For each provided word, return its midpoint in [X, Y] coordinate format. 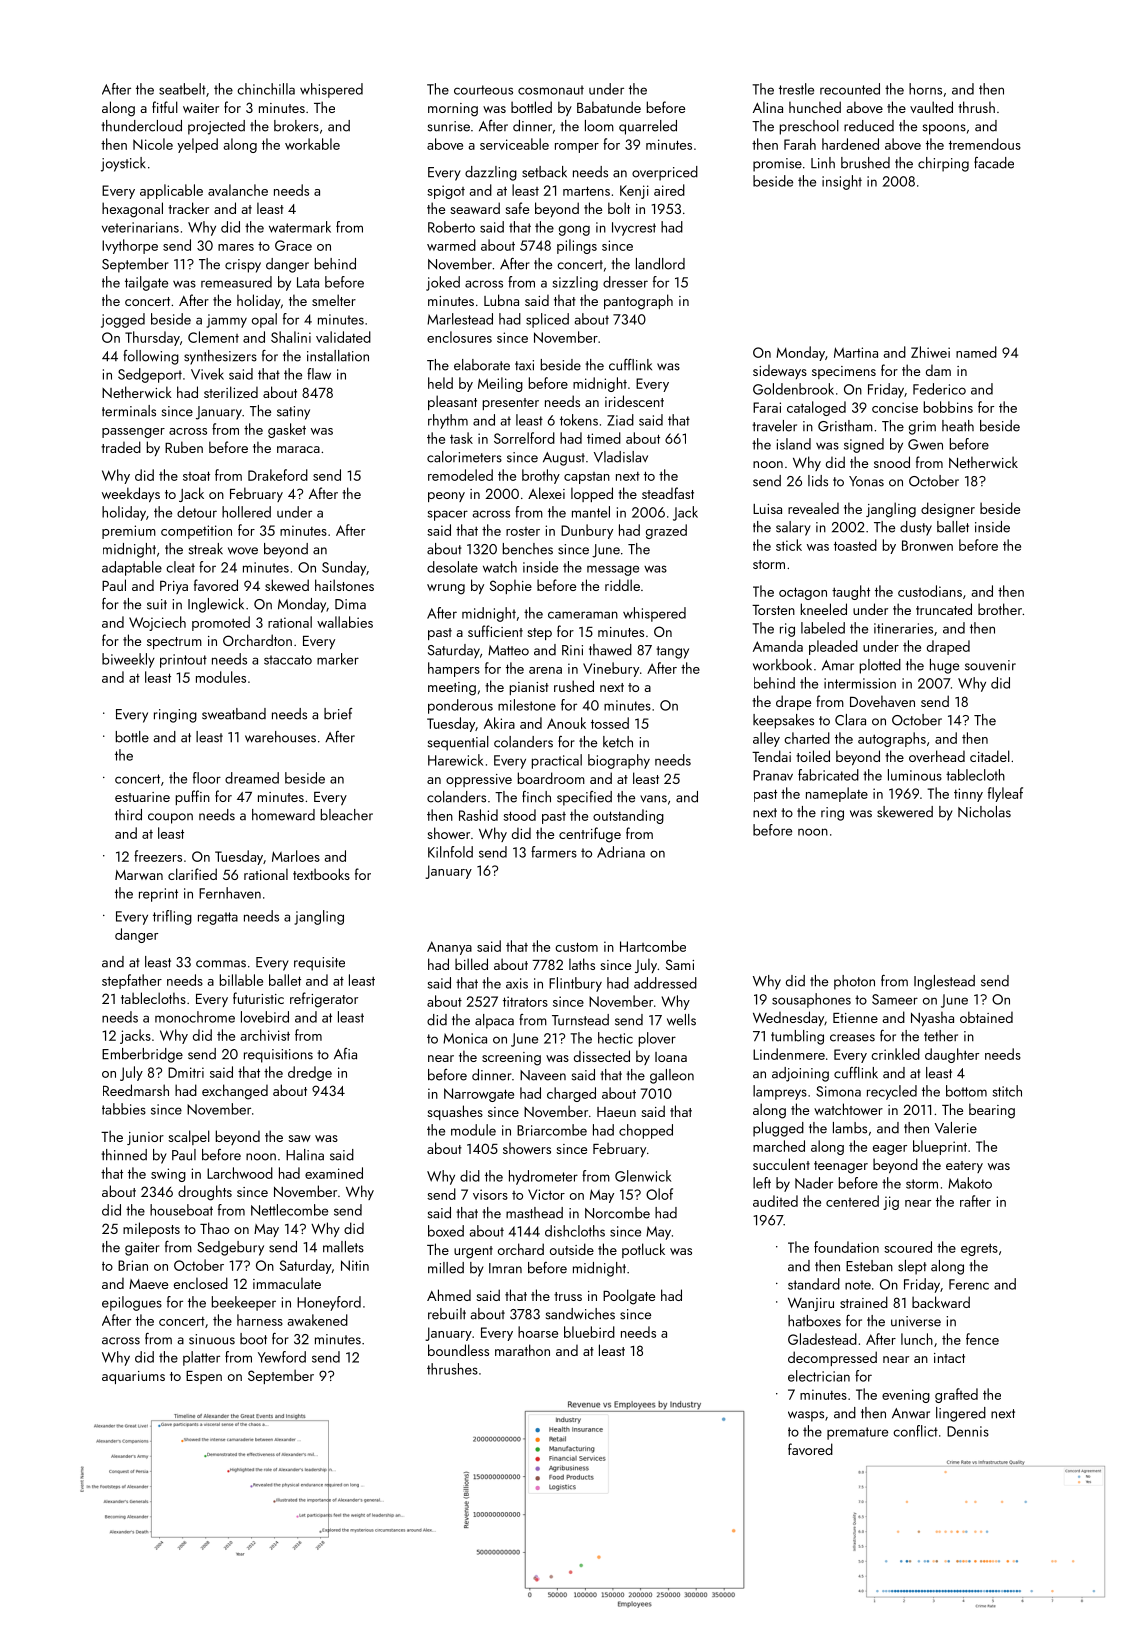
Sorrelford [524, 438]
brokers [296, 126]
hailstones [344, 585]
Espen [204, 1377]
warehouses [280, 737]
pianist [529, 688]
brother [1000, 609]
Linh [823, 163]
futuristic [258, 998]
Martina [856, 352]
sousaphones [811, 1000]
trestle [796, 89]
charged [571, 1094]
